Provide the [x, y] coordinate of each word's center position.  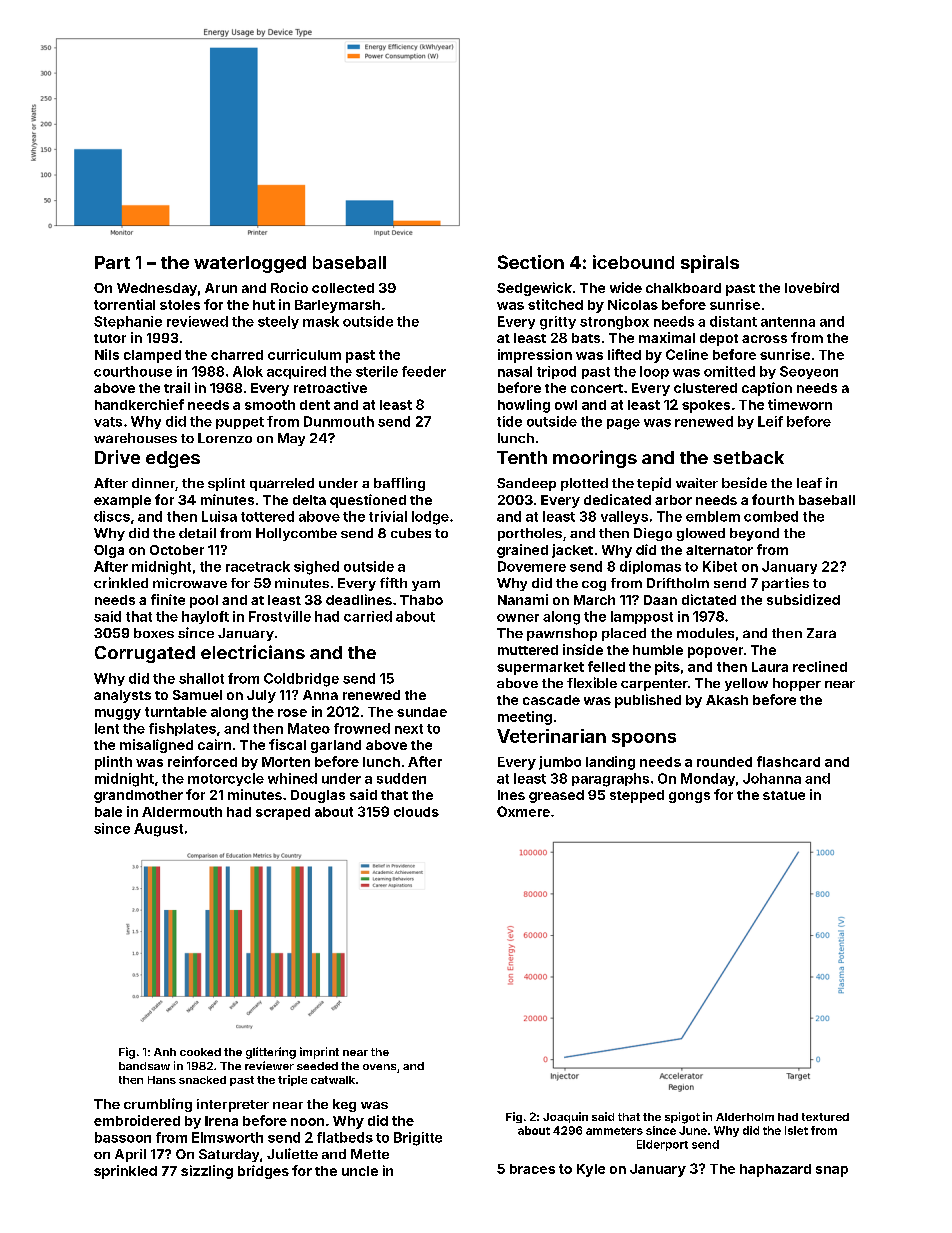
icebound [633, 262]
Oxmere [523, 811]
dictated [709, 599]
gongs [689, 797]
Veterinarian [551, 736]
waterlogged [250, 264]
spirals [710, 264]
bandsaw [144, 1066]
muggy [118, 714]
